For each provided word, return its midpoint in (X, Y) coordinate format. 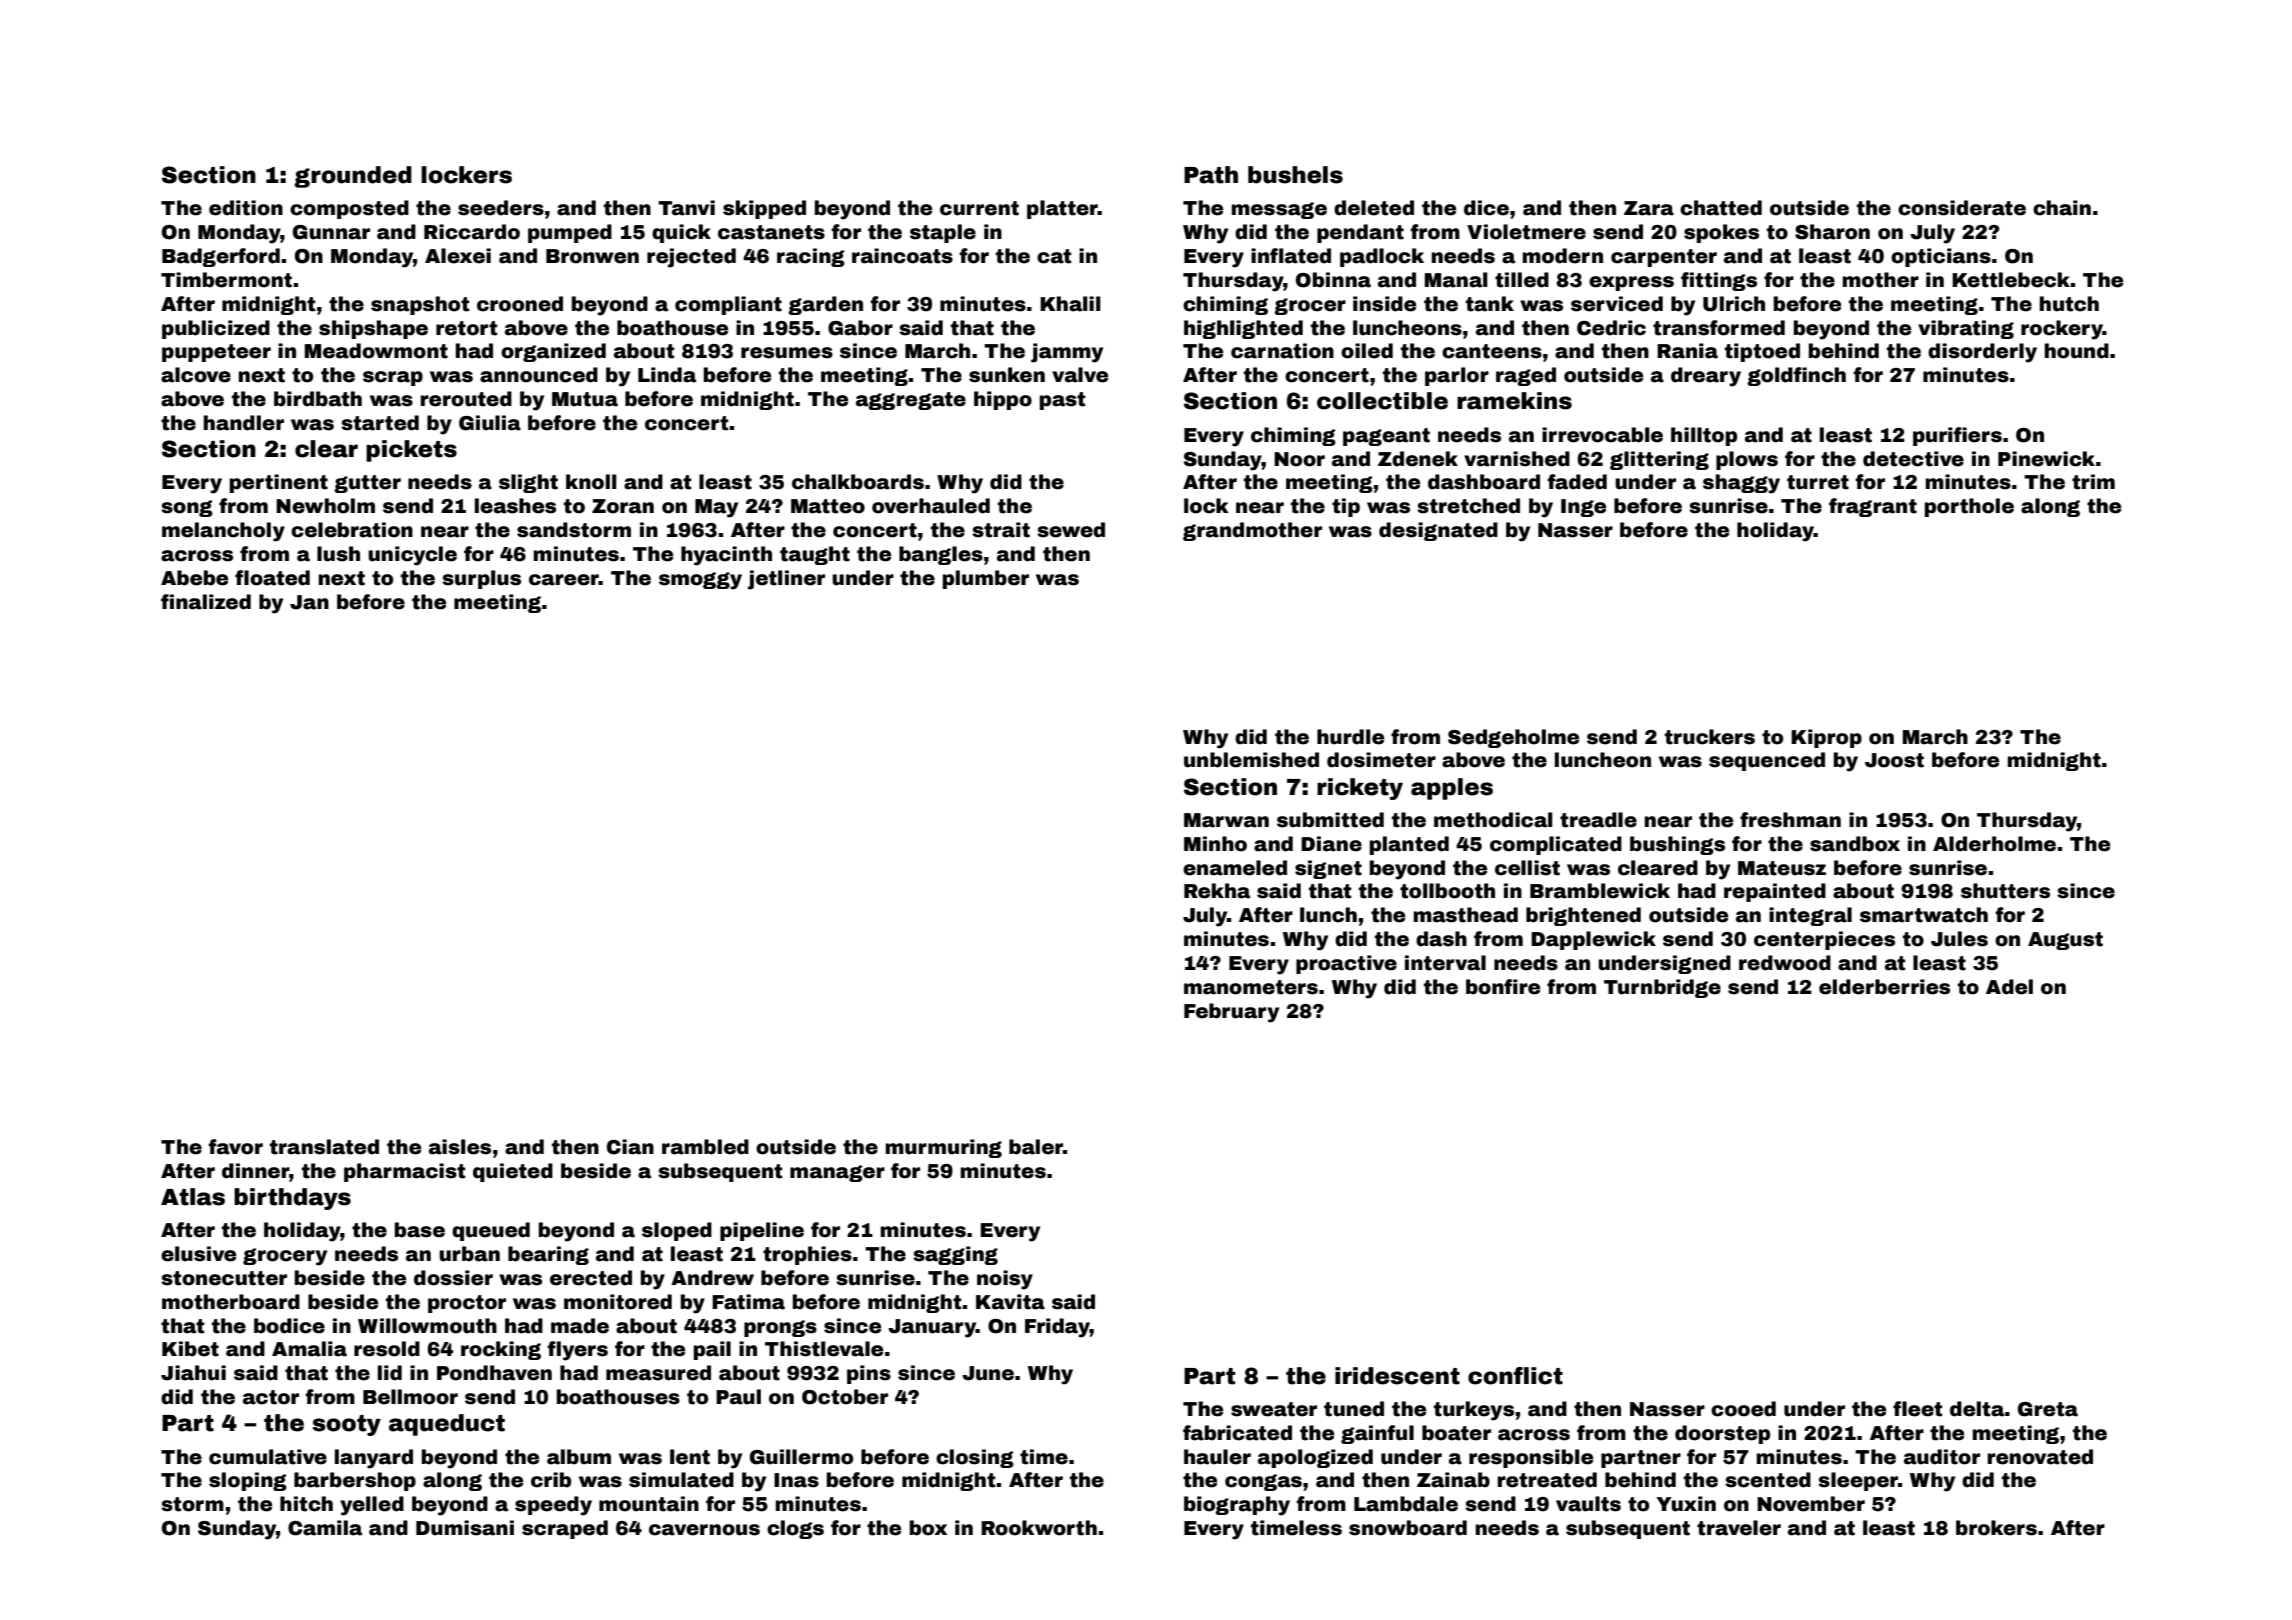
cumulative (268, 1457)
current (979, 208)
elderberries (1884, 987)
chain (2062, 208)
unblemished (1251, 760)
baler (1036, 1147)
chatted (1721, 208)
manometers (1251, 987)
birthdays (292, 1199)
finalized (206, 602)
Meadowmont (376, 351)
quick (681, 233)
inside (1384, 304)
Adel (2009, 987)
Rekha (1217, 891)
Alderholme (1994, 844)
